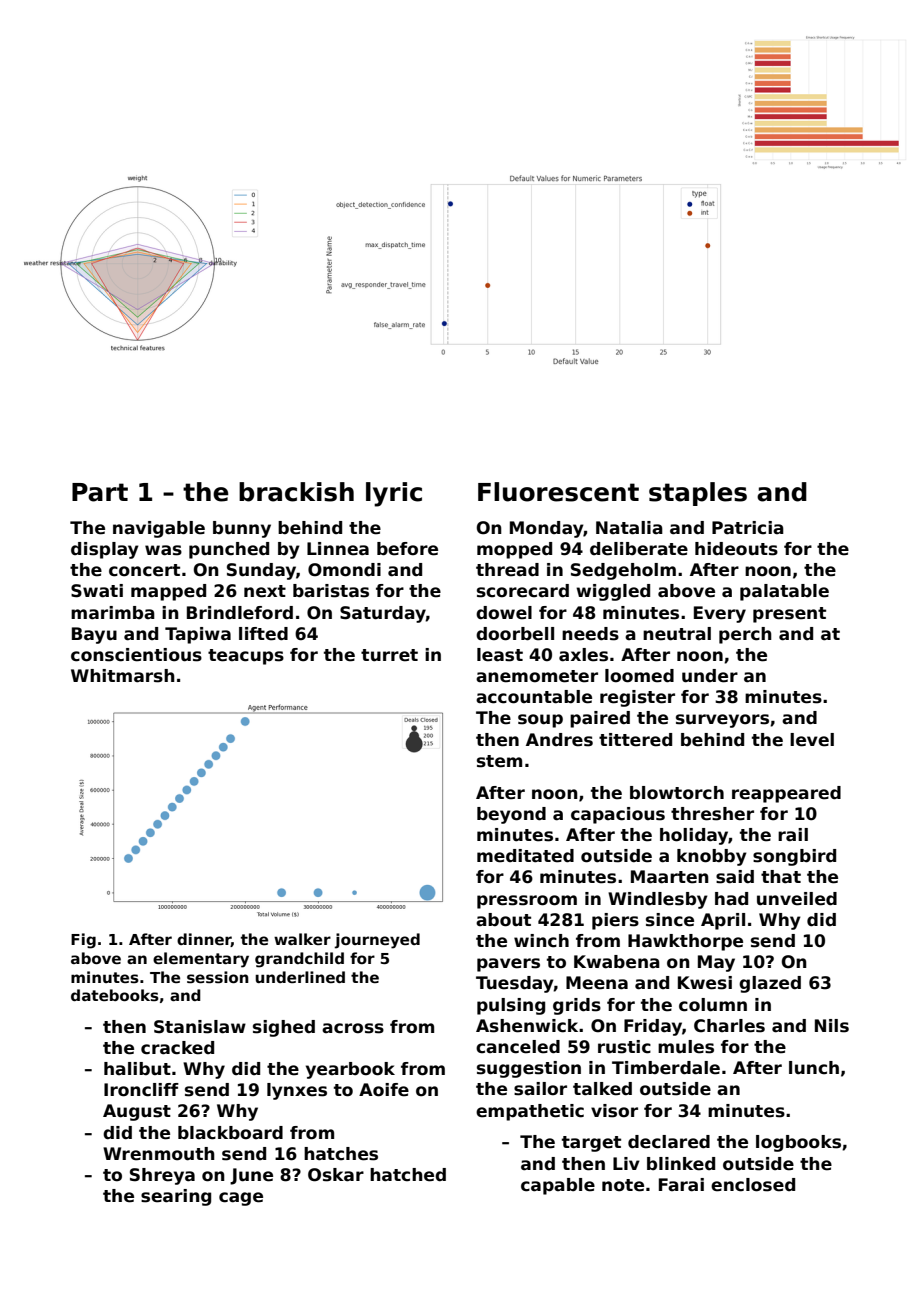 The height and width of the document is (1308, 924). Describe the element at coordinates (685, 942) in the document. I see `Hawkthorpe` at that location.
